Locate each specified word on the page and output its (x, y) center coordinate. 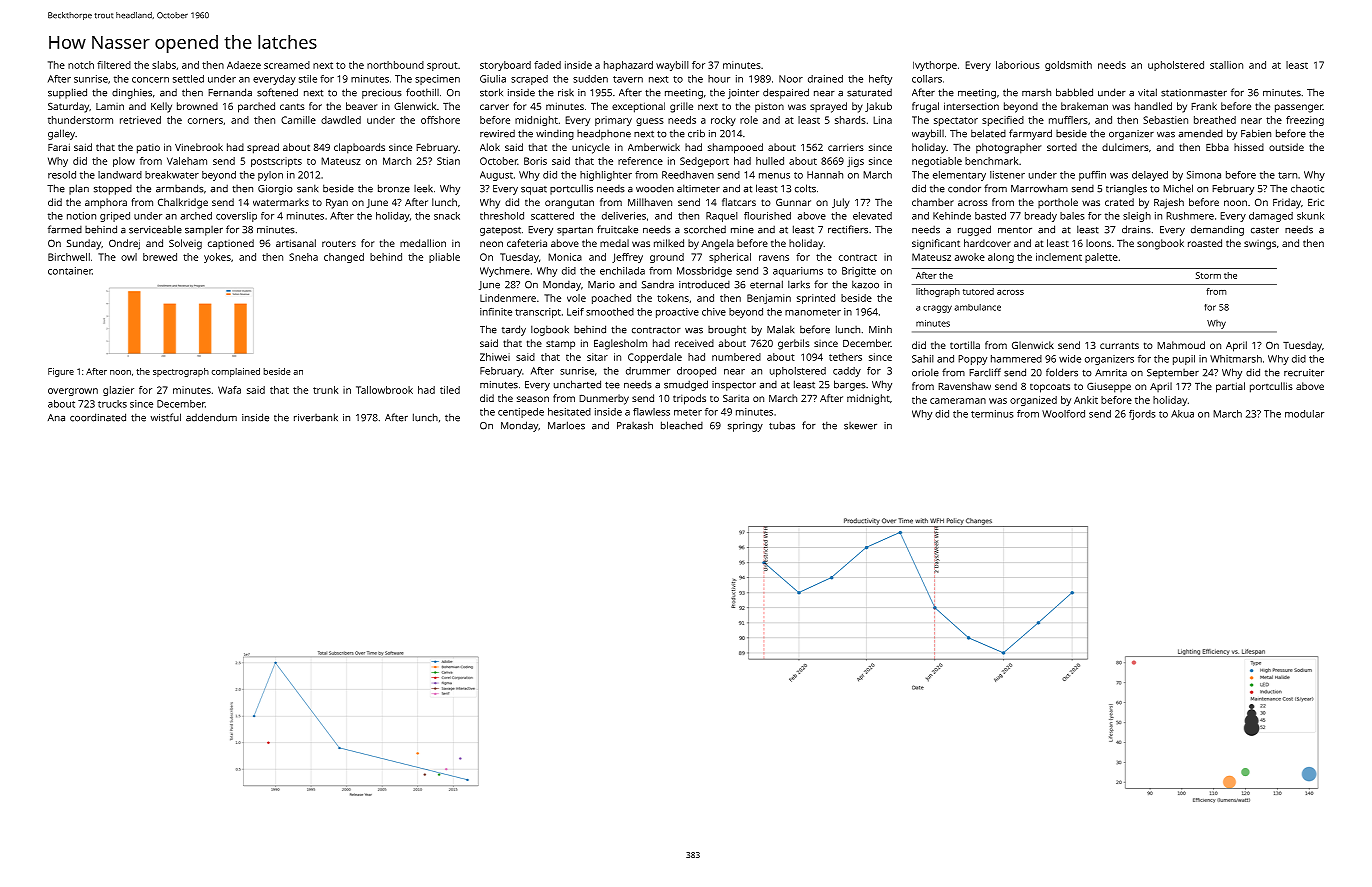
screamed (287, 65)
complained (236, 372)
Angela (717, 244)
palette (1101, 258)
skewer (860, 426)
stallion (1226, 65)
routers (339, 243)
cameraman (958, 401)
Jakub (878, 107)
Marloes (566, 425)
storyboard (505, 66)
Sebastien (1165, 120)
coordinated (98, 417)
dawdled (341, 120)
